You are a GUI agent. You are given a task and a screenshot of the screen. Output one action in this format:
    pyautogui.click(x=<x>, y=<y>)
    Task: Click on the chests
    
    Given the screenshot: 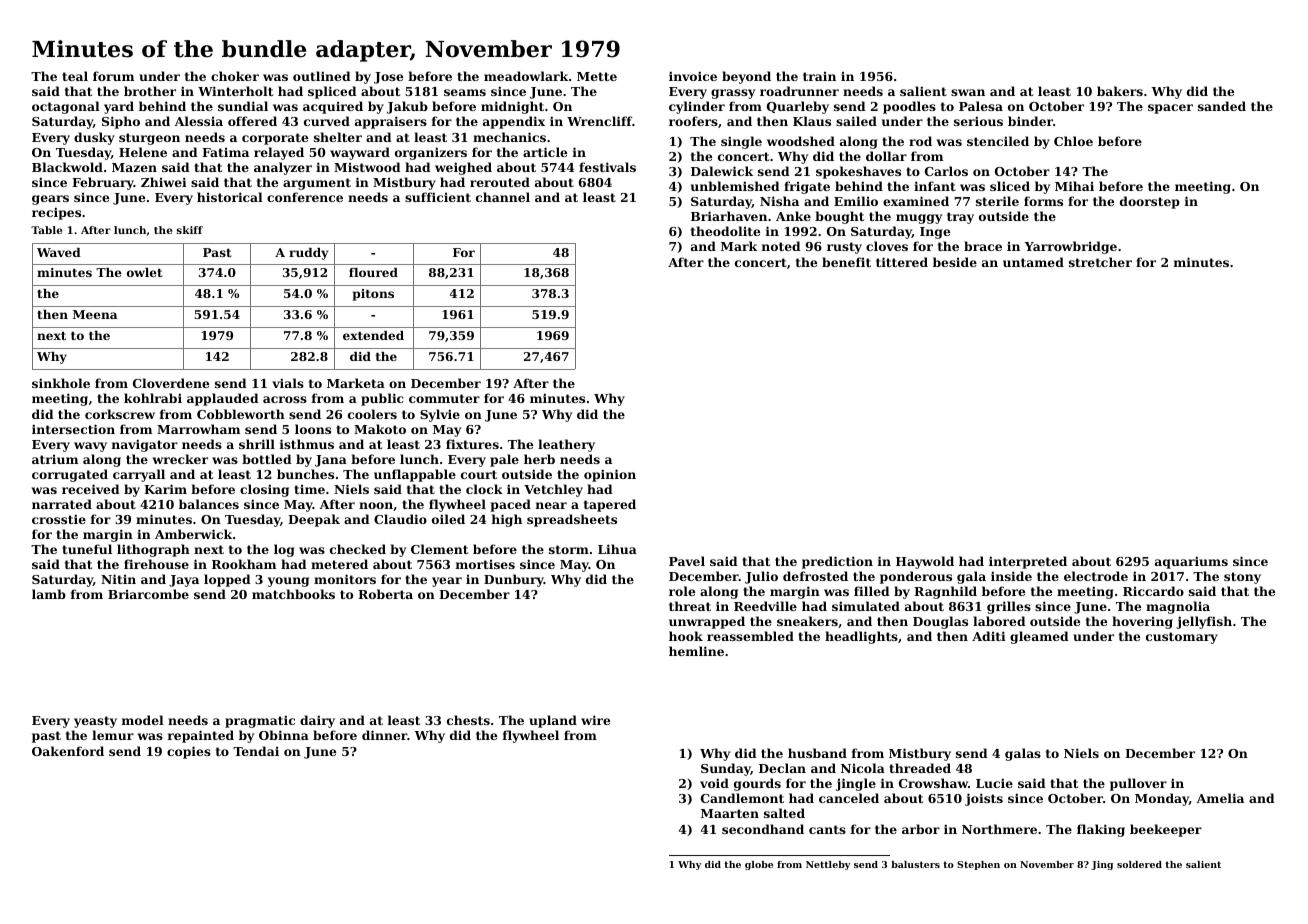 What is the action you would take?
    pyautogui.click(x=468, y=720)
